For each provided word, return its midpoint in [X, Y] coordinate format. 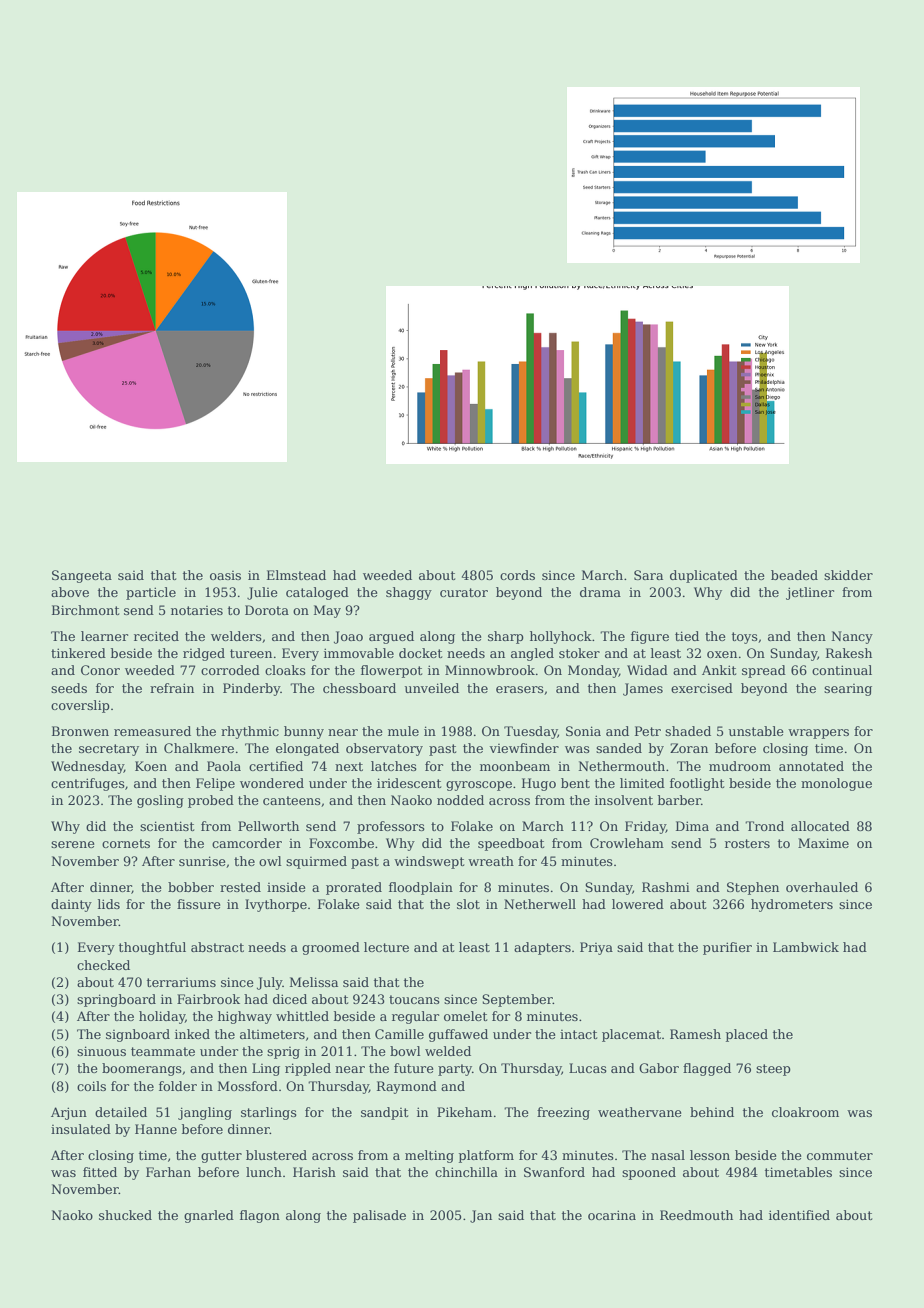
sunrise [202, 861]
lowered [638, 904]
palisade [379, 1216]
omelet [465, 1016]
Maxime [823, 843]
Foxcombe [341, 843]
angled [532, 654]
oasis [225, 575]
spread [764, 671]
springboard [116, 1000]
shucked [125, 1215]
